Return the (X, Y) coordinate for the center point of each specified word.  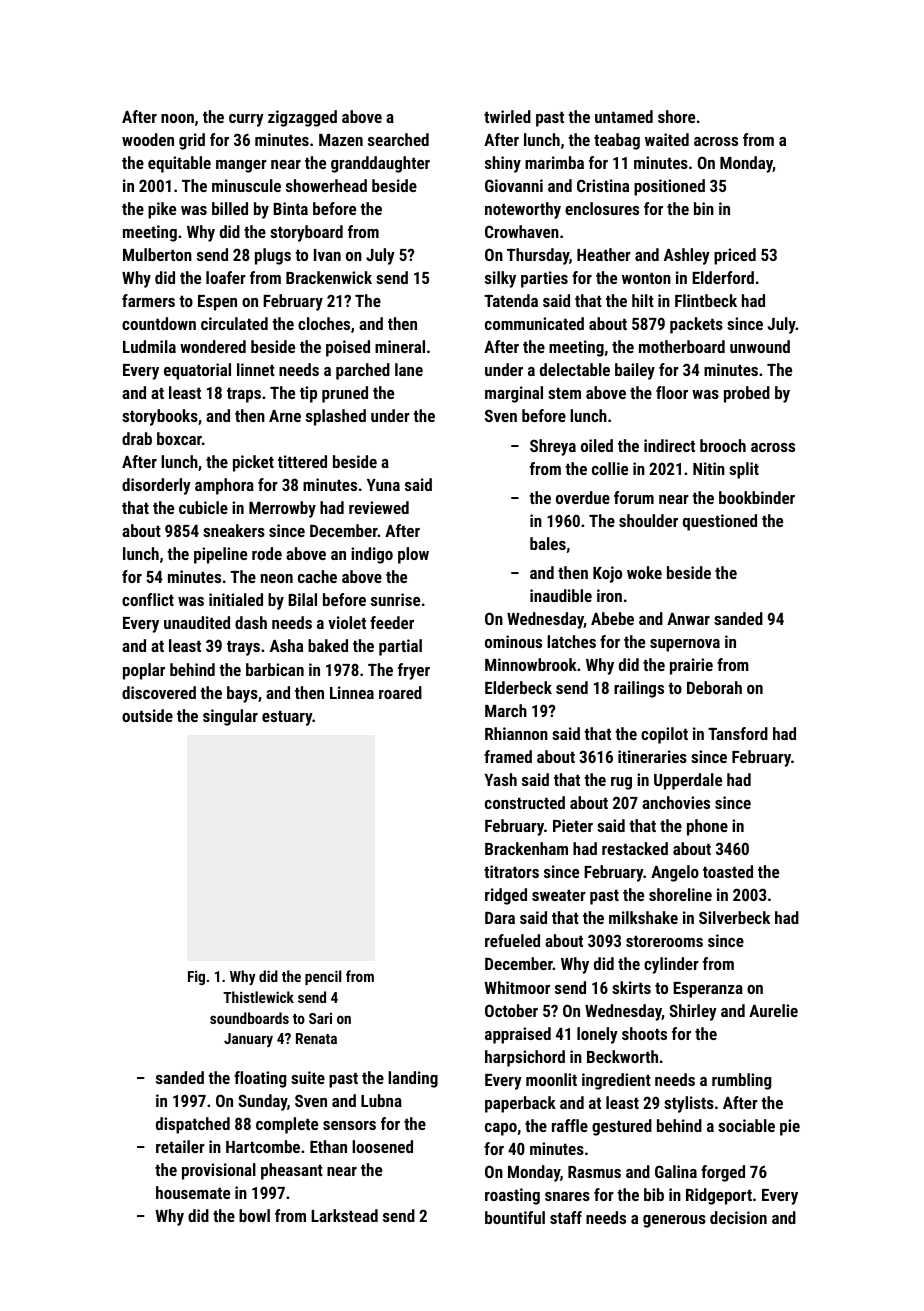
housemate (193, 1192)
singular (230, 717)
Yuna (383, 485)
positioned (669, 187)
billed (230, 208)
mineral (400, 346)
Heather (604, 254)
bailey (635, 371)
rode (267, 553)
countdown (159, 323)
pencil (323, 977)
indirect (669, 445)
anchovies (676, 802)
